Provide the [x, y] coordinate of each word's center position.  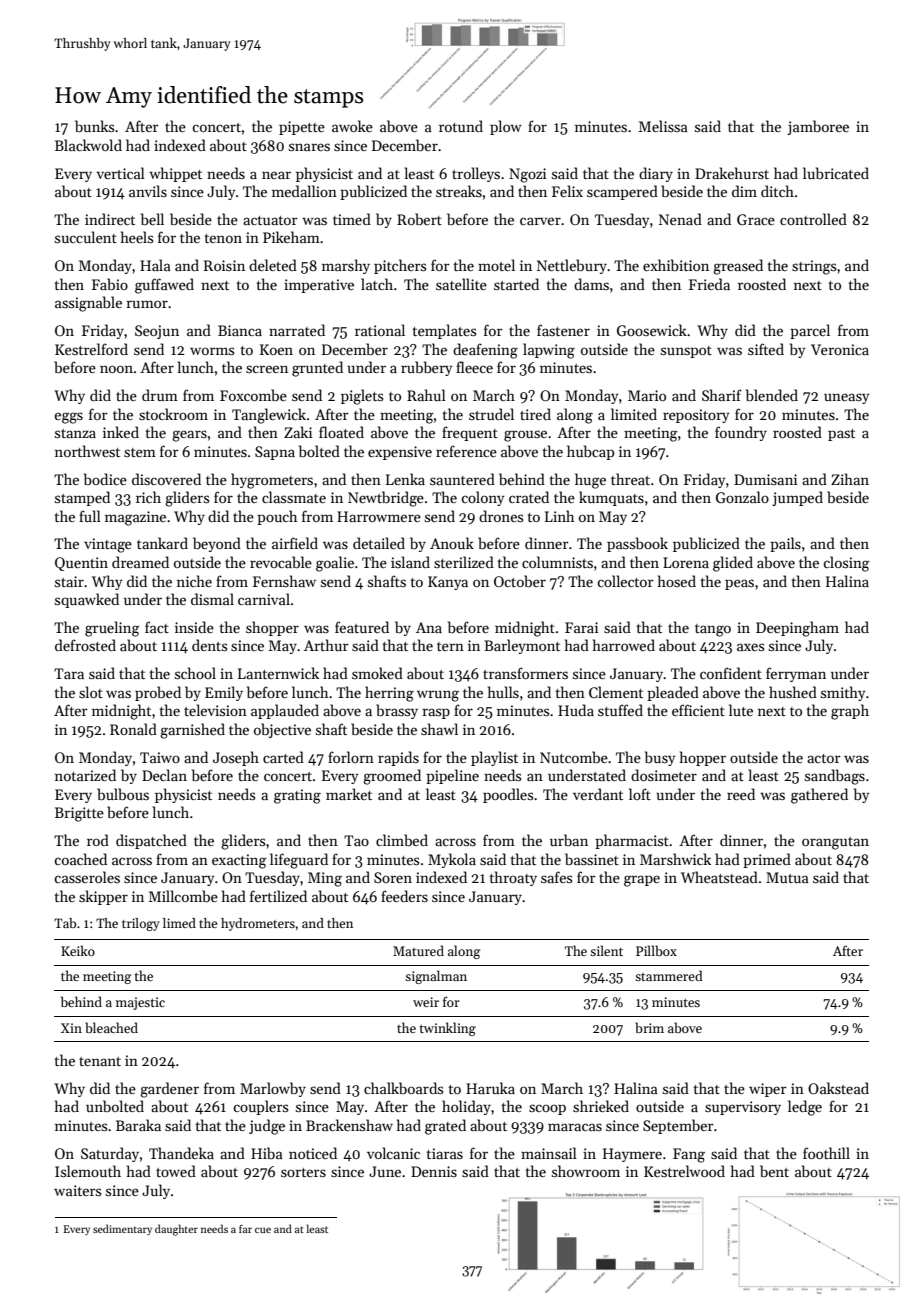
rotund [461, 126]
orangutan [835, 843]
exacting [239, 861]
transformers [525, 673]
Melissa [663, 126]
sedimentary [122, 1229]
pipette [302, 128]
